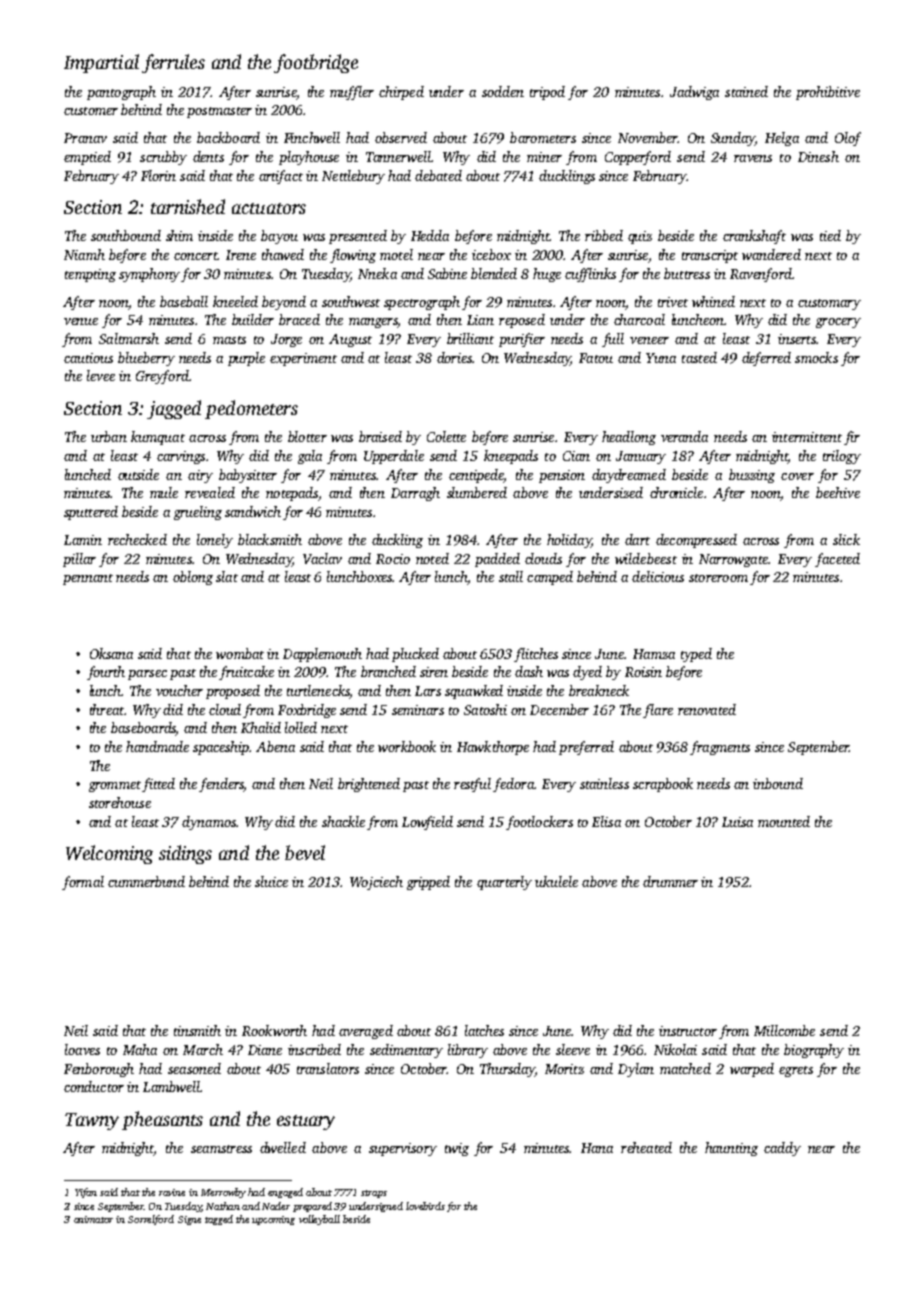 Image resolution: width=924 pixels, height=1308 pixels. What do you see at coordinates (646, 1147) in the page?
I see `reheated` at bounding box center [646, 1147].
